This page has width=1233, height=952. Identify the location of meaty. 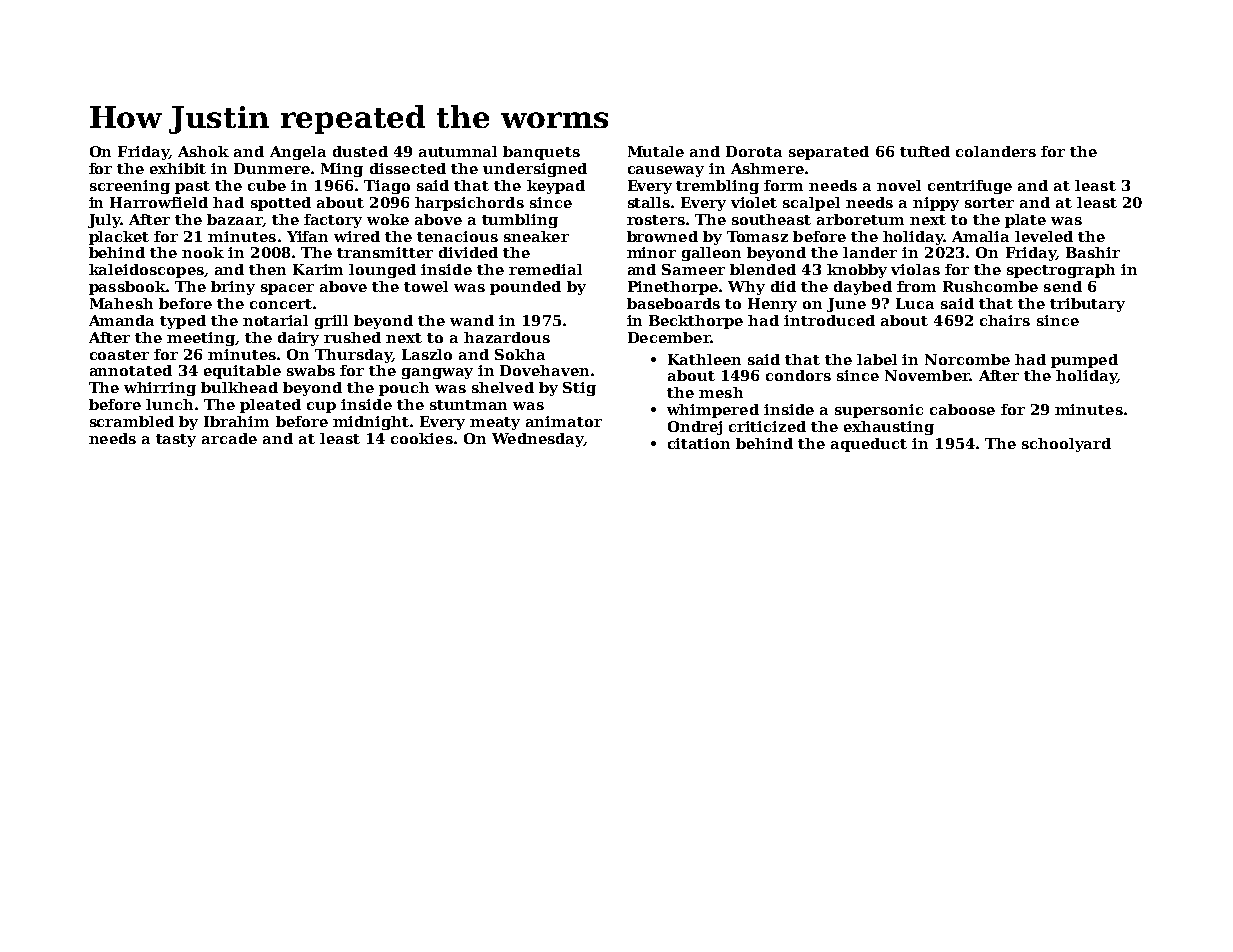
(495, 423).
